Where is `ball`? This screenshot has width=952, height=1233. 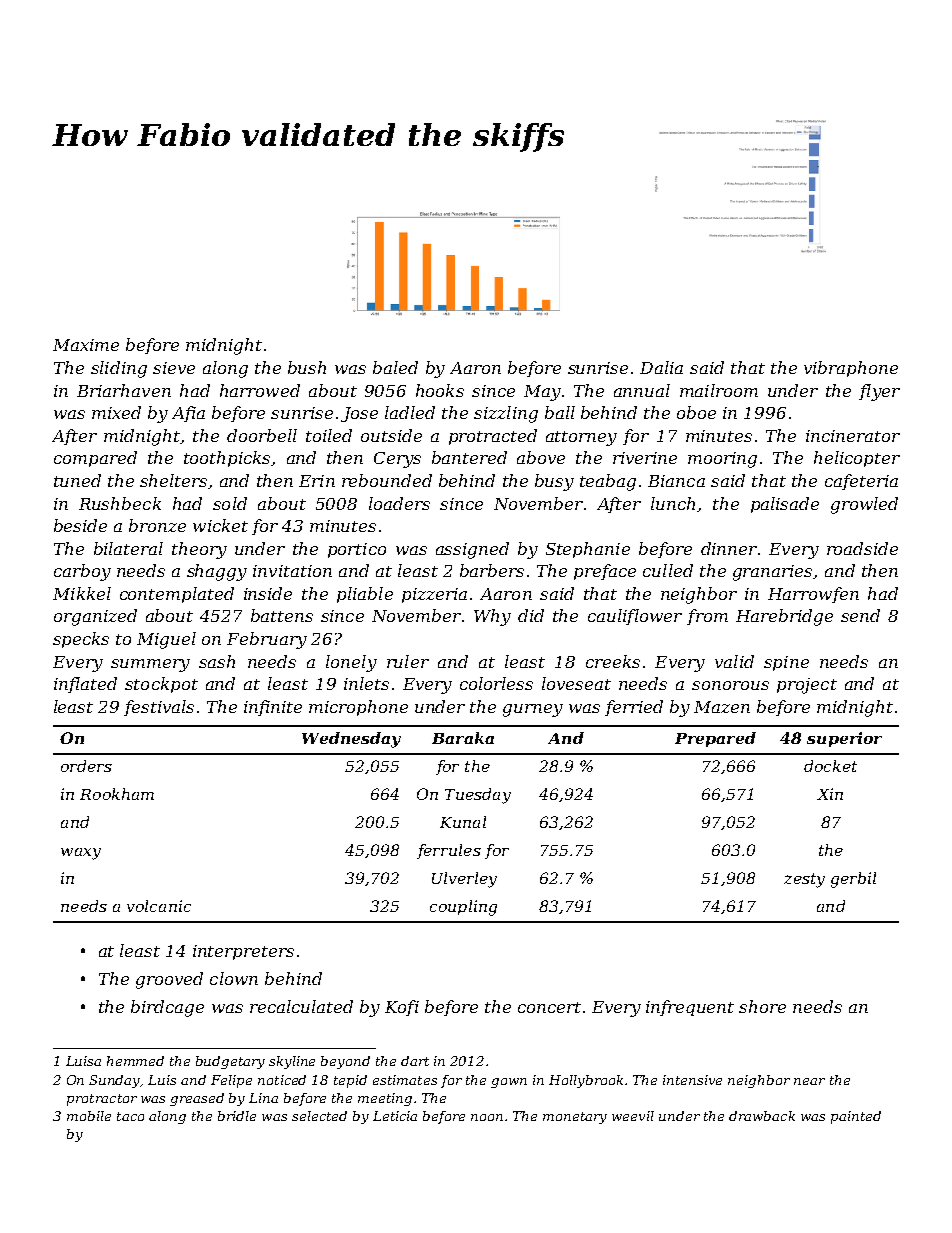
ball is located at coordinates (560, 412).
